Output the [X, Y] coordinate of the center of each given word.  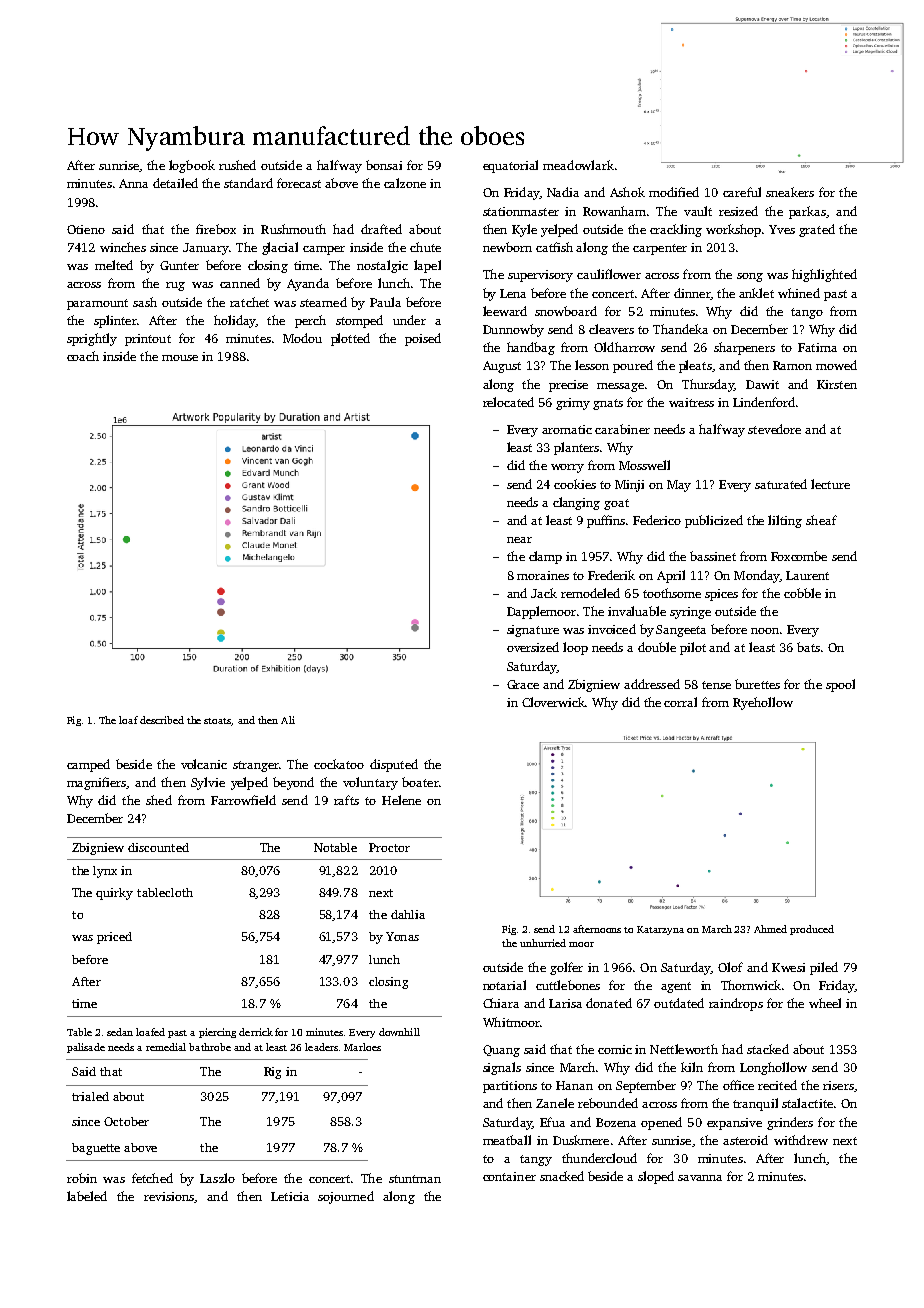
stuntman [415, 1179]
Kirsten [837, 384]
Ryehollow [763, 703]
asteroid [745, 1140]
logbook [192, 166]
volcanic [204, 764]
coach [83, 356]
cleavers [611, 329]
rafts [346, 800]
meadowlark [578, 165]
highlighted [824, 275]
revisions [169, 1196]
